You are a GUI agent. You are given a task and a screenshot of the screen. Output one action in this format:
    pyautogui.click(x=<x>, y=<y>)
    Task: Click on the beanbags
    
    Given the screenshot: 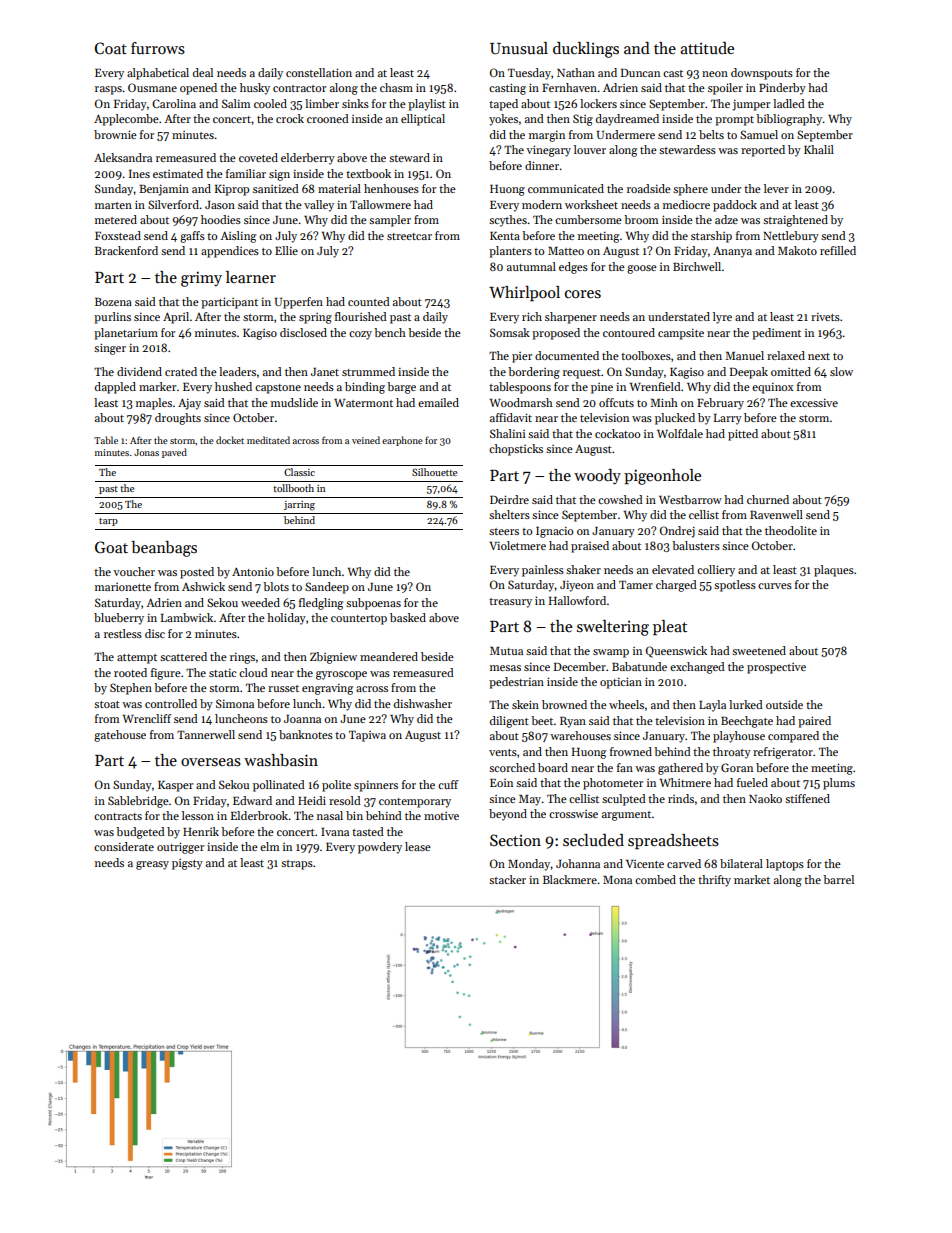 What is the action you would take?
    pyautogui.click(x=164, y=549)
